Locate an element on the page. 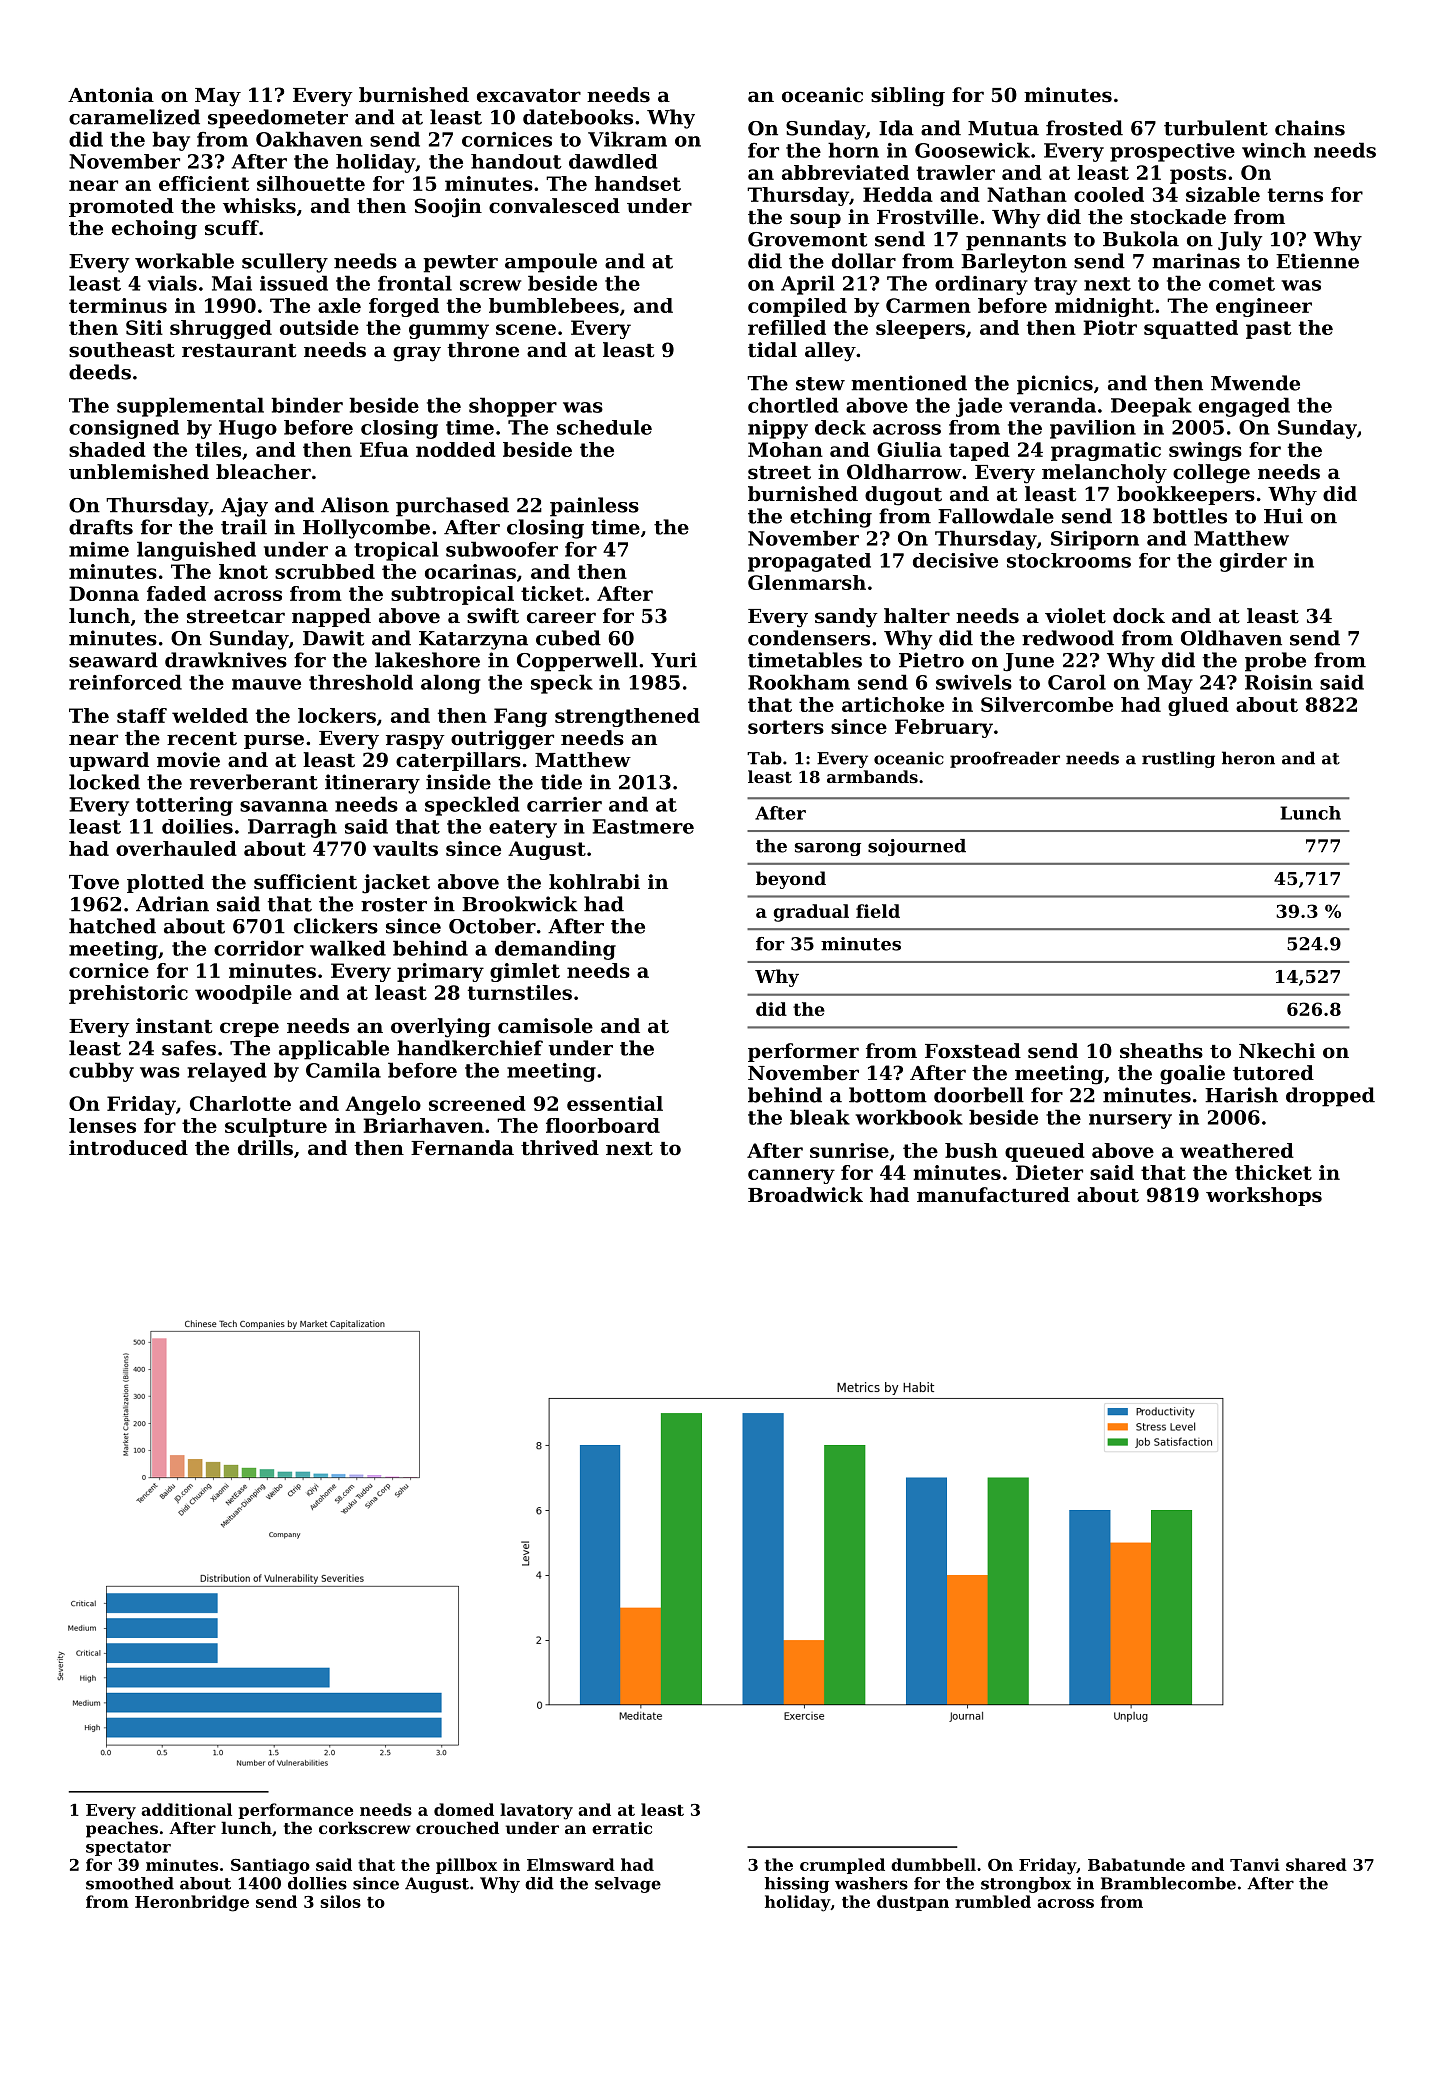 The width and height of the page is (1450, 2100). Fang is located at coordinates (520, 717).
